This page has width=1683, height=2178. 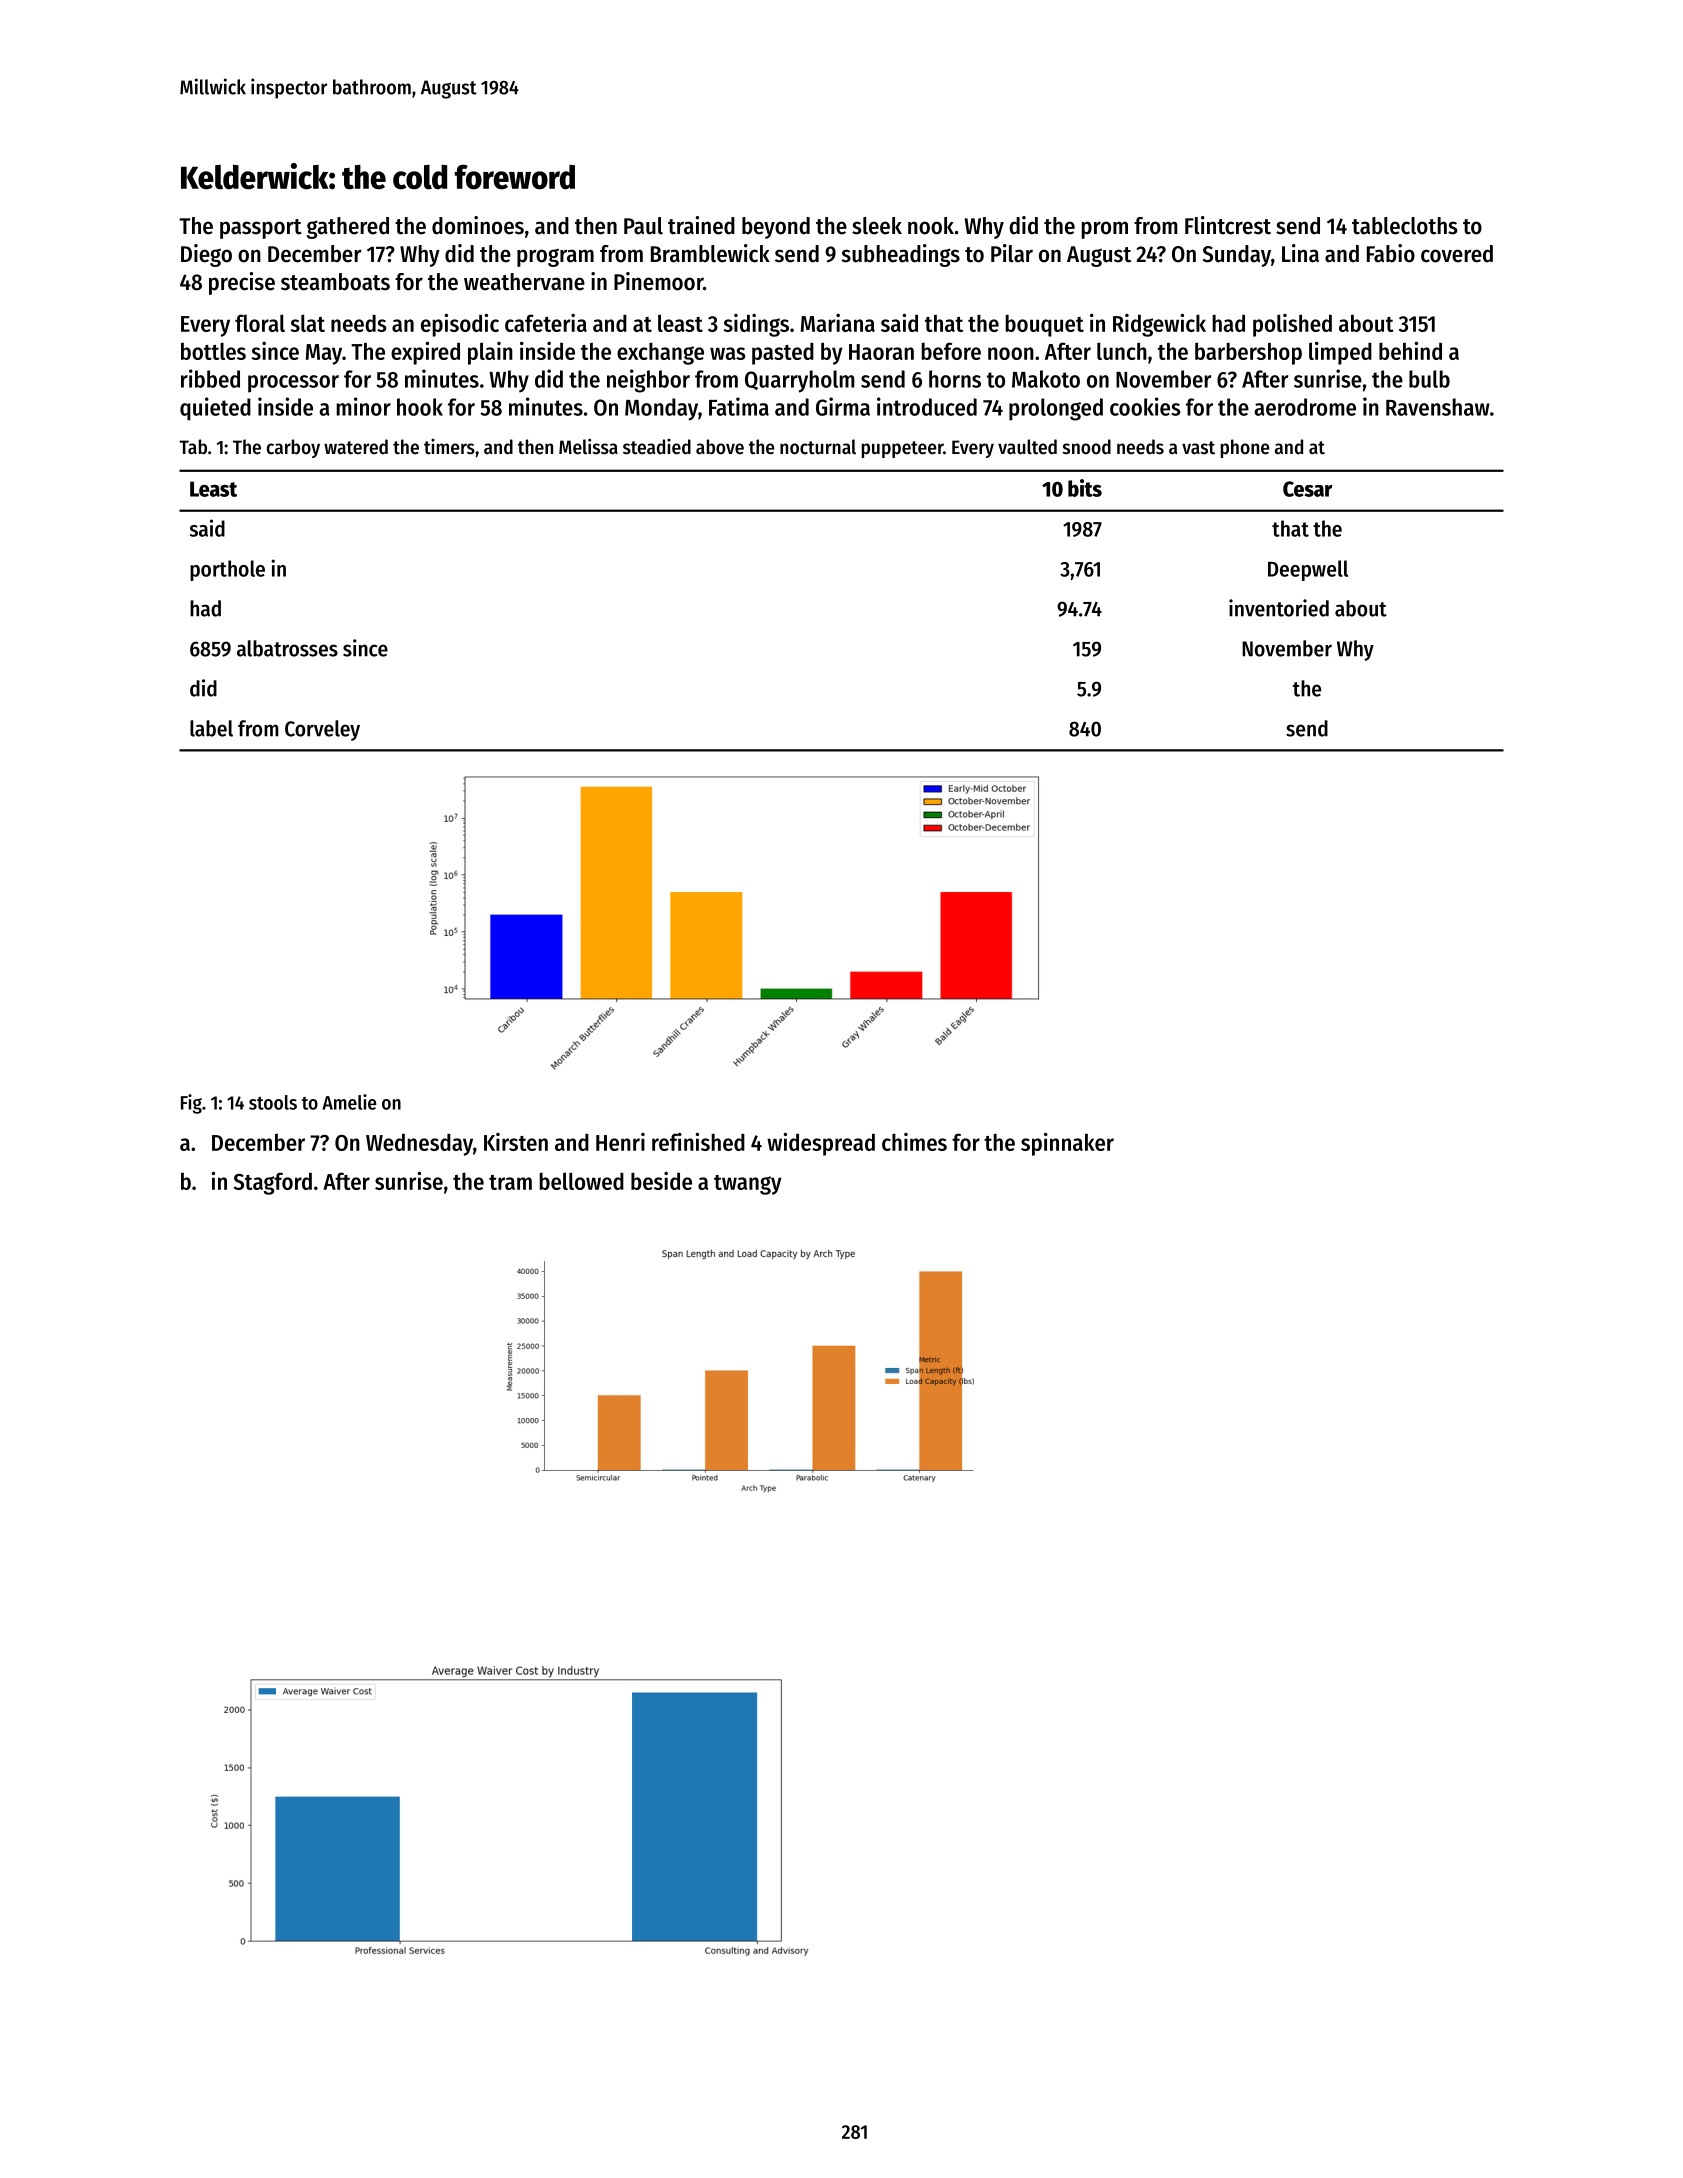 I want to click on nocturnal, so click(x=818, y=447).
